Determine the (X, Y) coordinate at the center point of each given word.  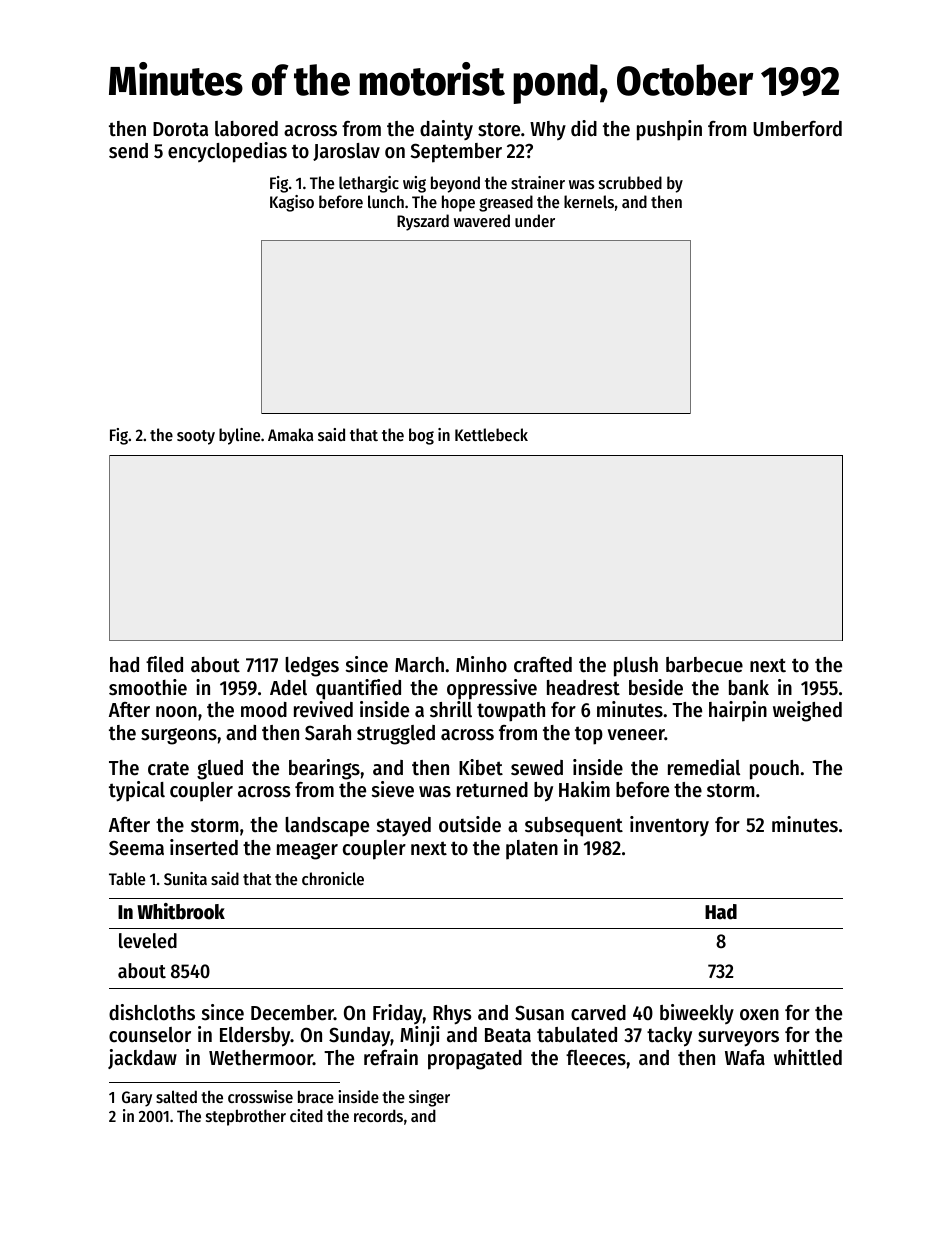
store (499, 129)
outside (470, 824)
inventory (669, 826)
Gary (137, 1099)
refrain (391, 1057)
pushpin (669, 130)
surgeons (179, 736)
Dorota (180, 129)
